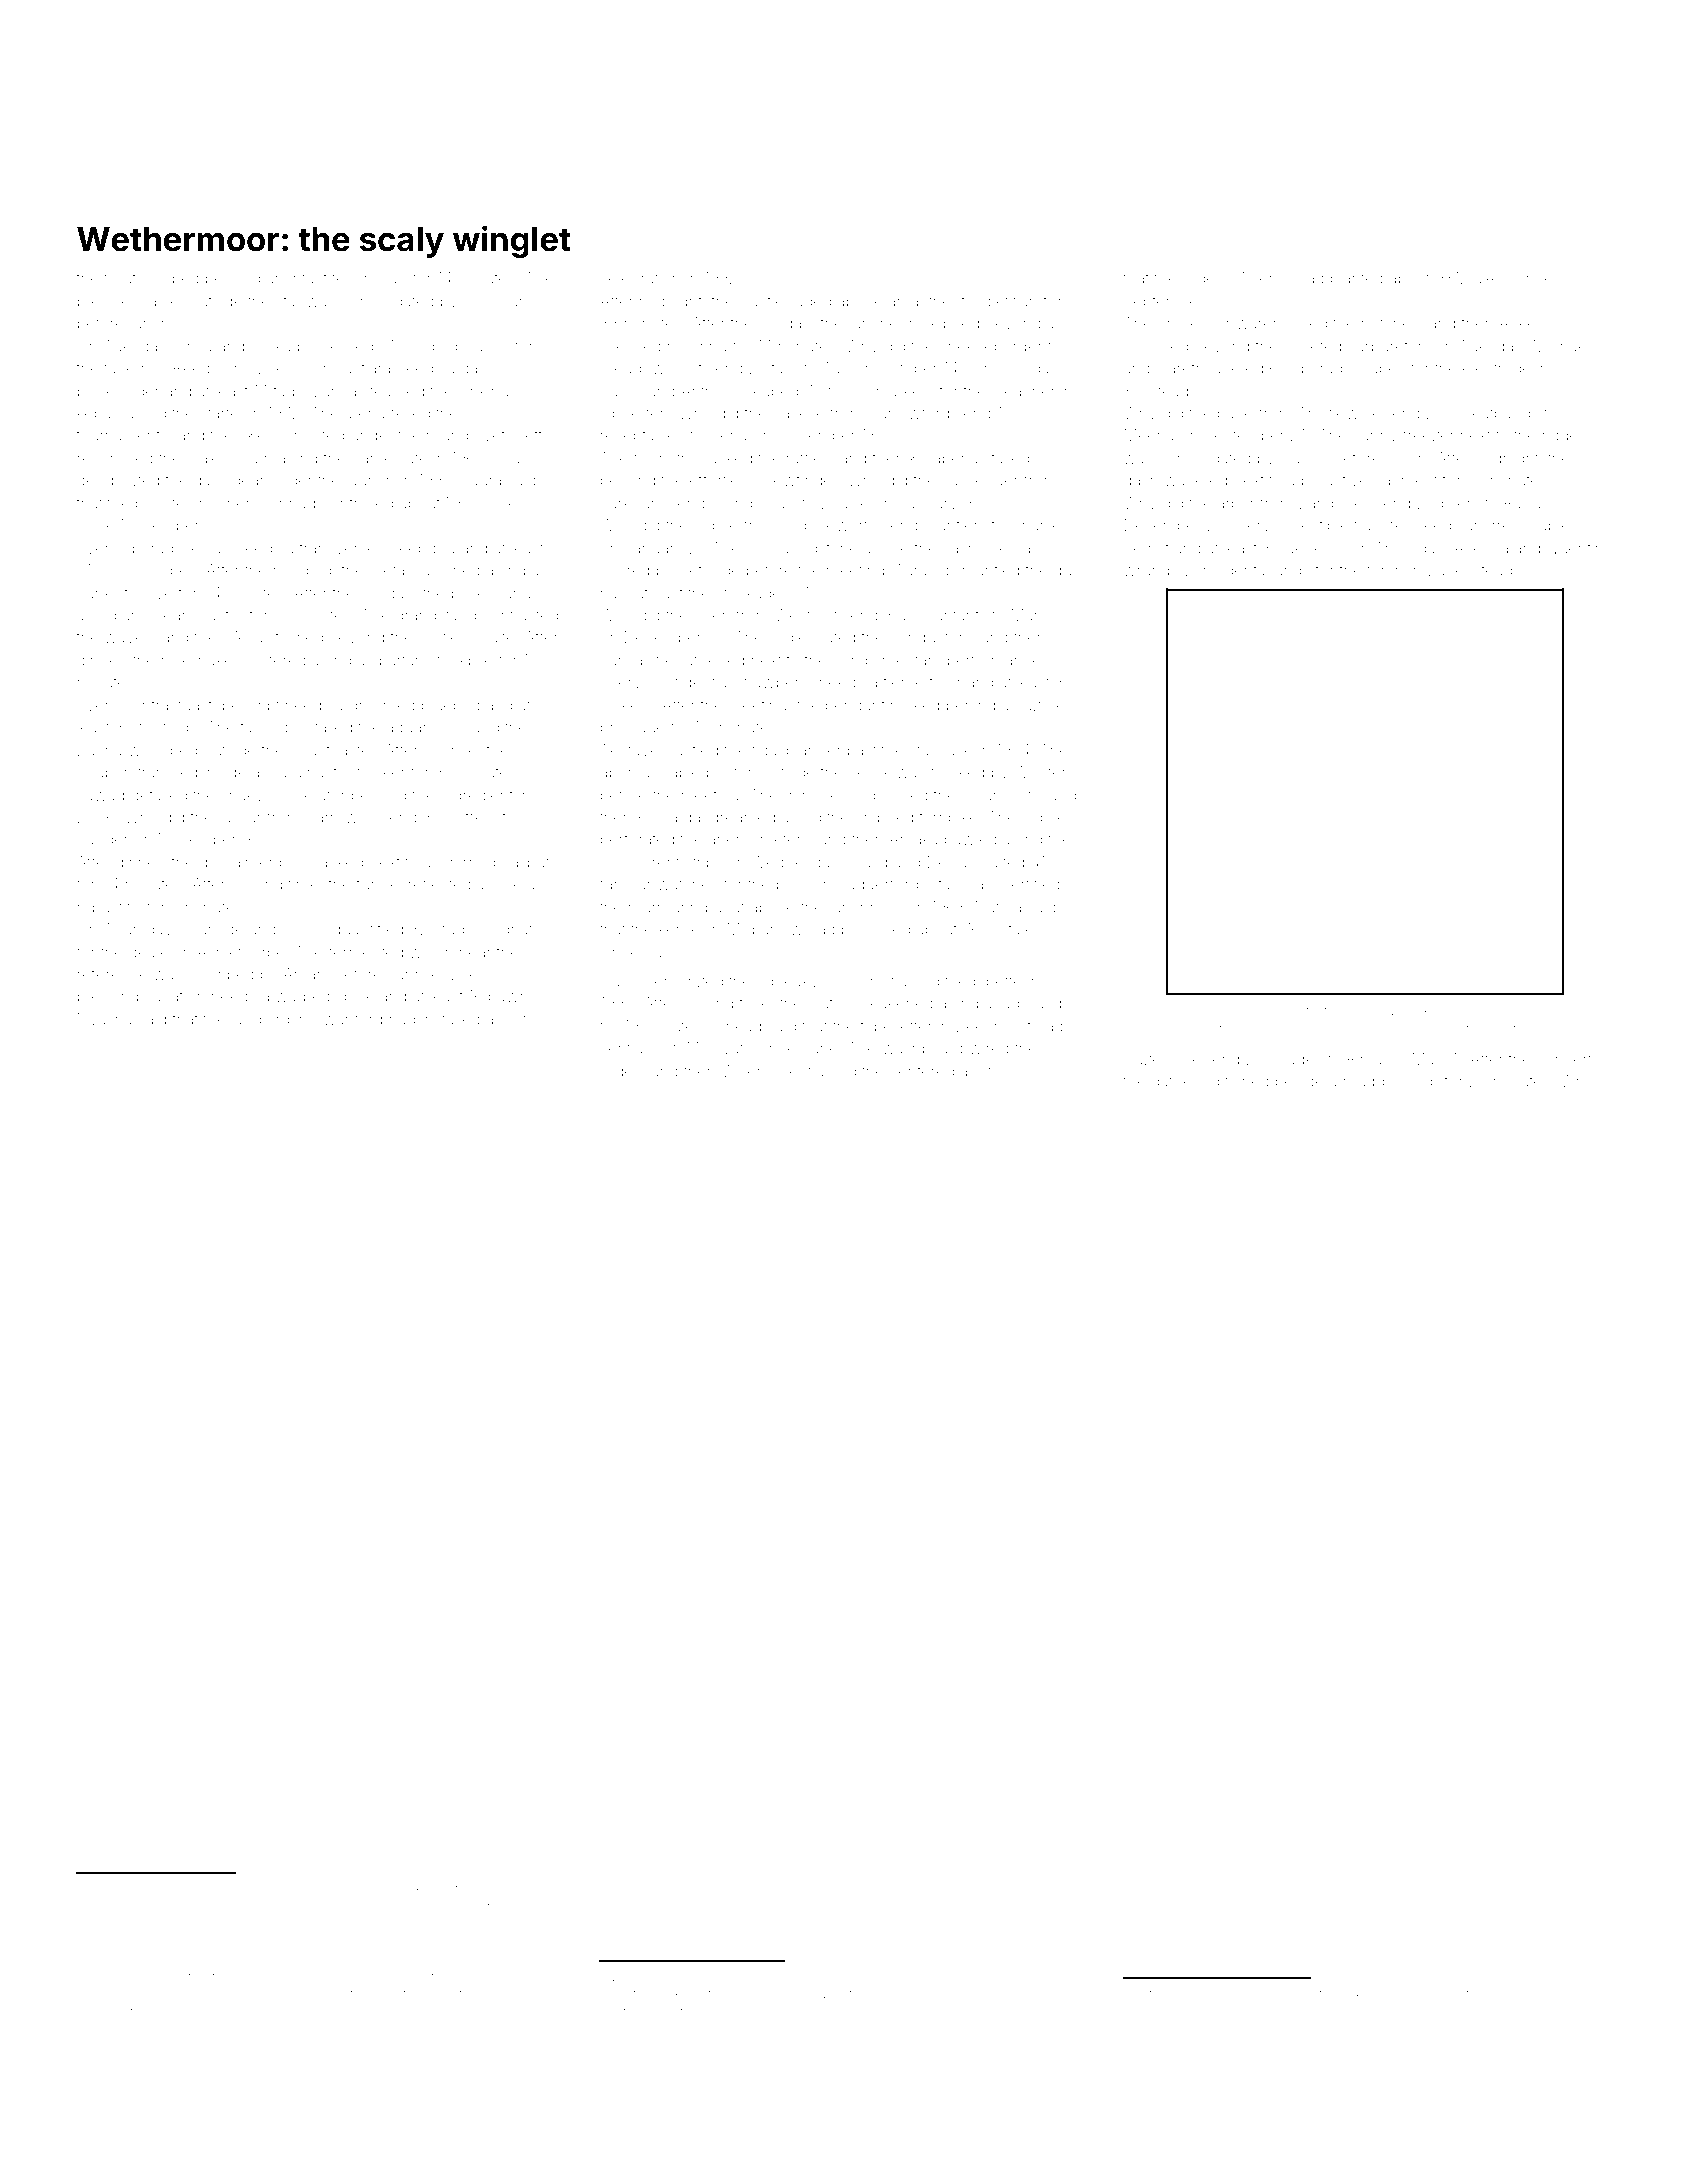 The image size is (1683, 2178). I want to click on Barleystead, so click(1470, 572).
